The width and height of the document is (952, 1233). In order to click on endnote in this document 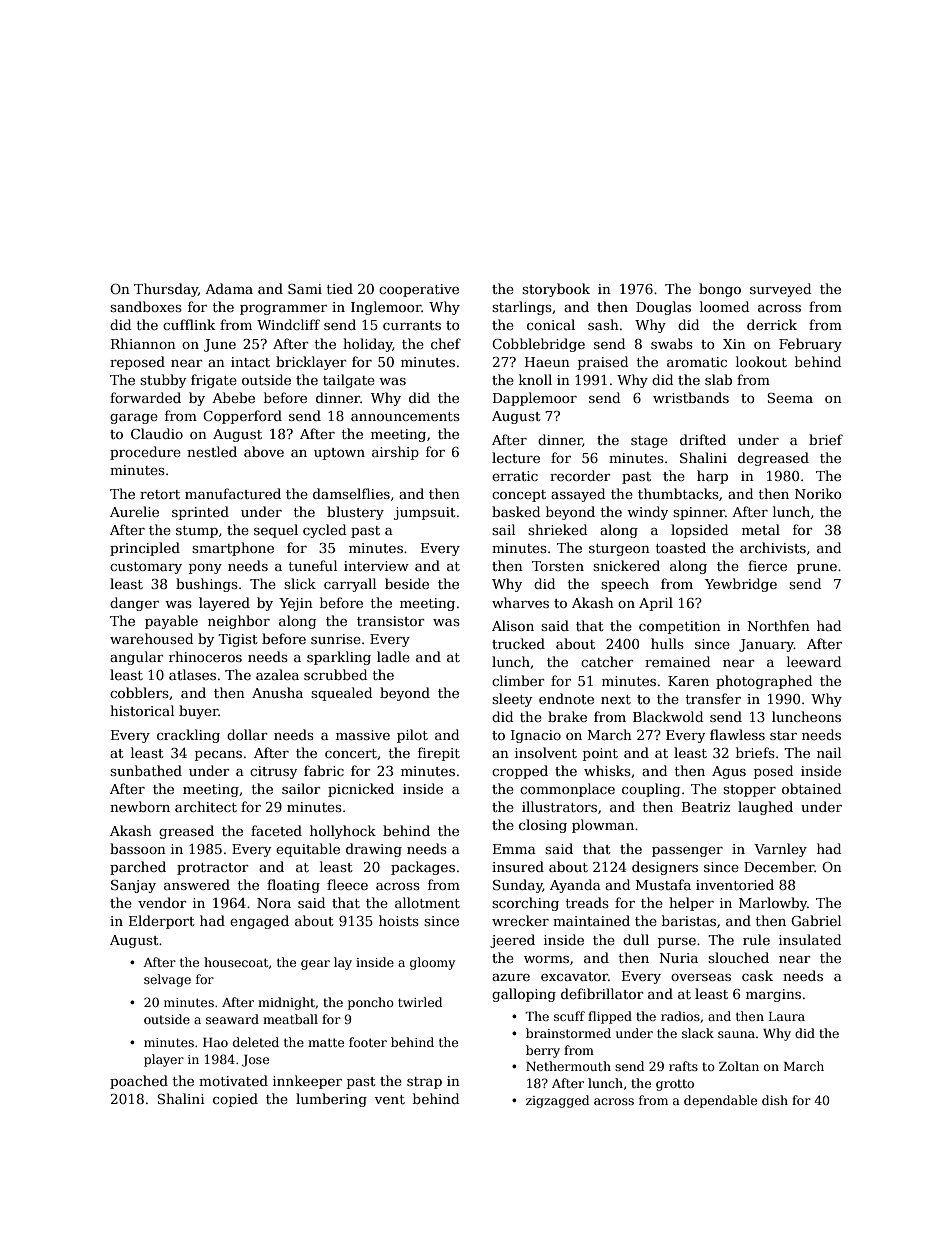, I will do `click(566, 698)`.
